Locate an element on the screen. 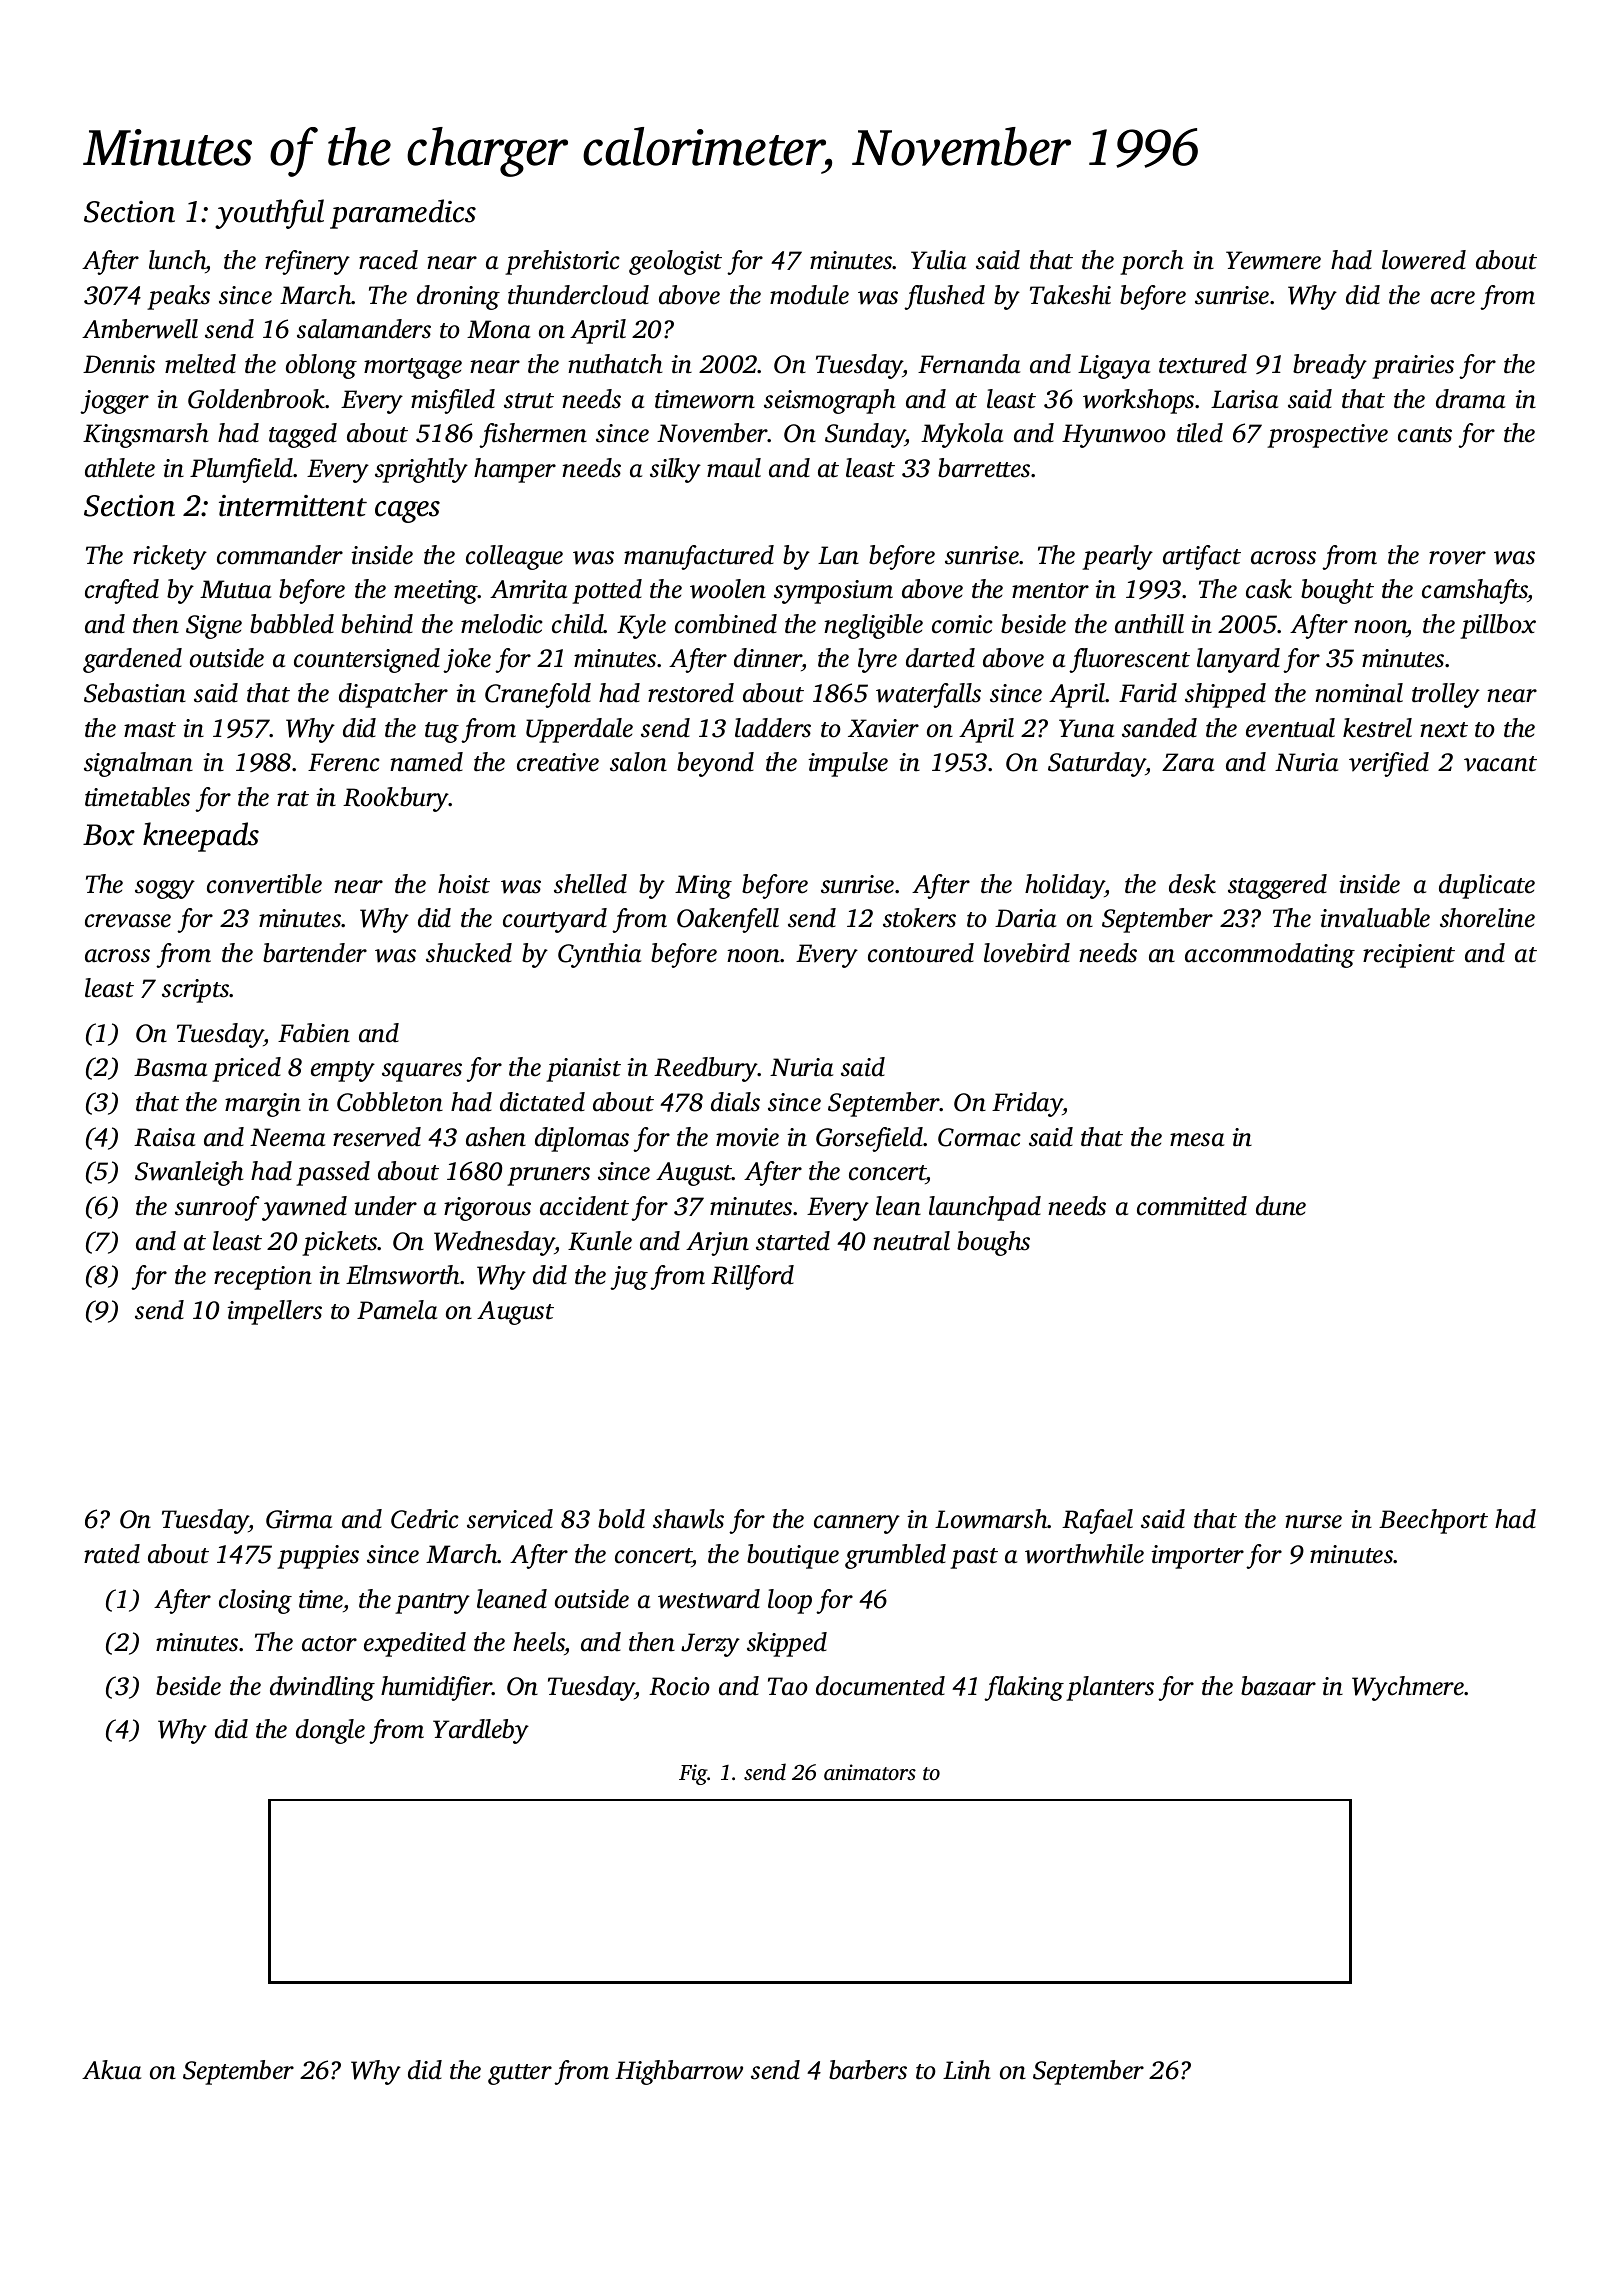  geologist is located at coordinates (675, 262).
